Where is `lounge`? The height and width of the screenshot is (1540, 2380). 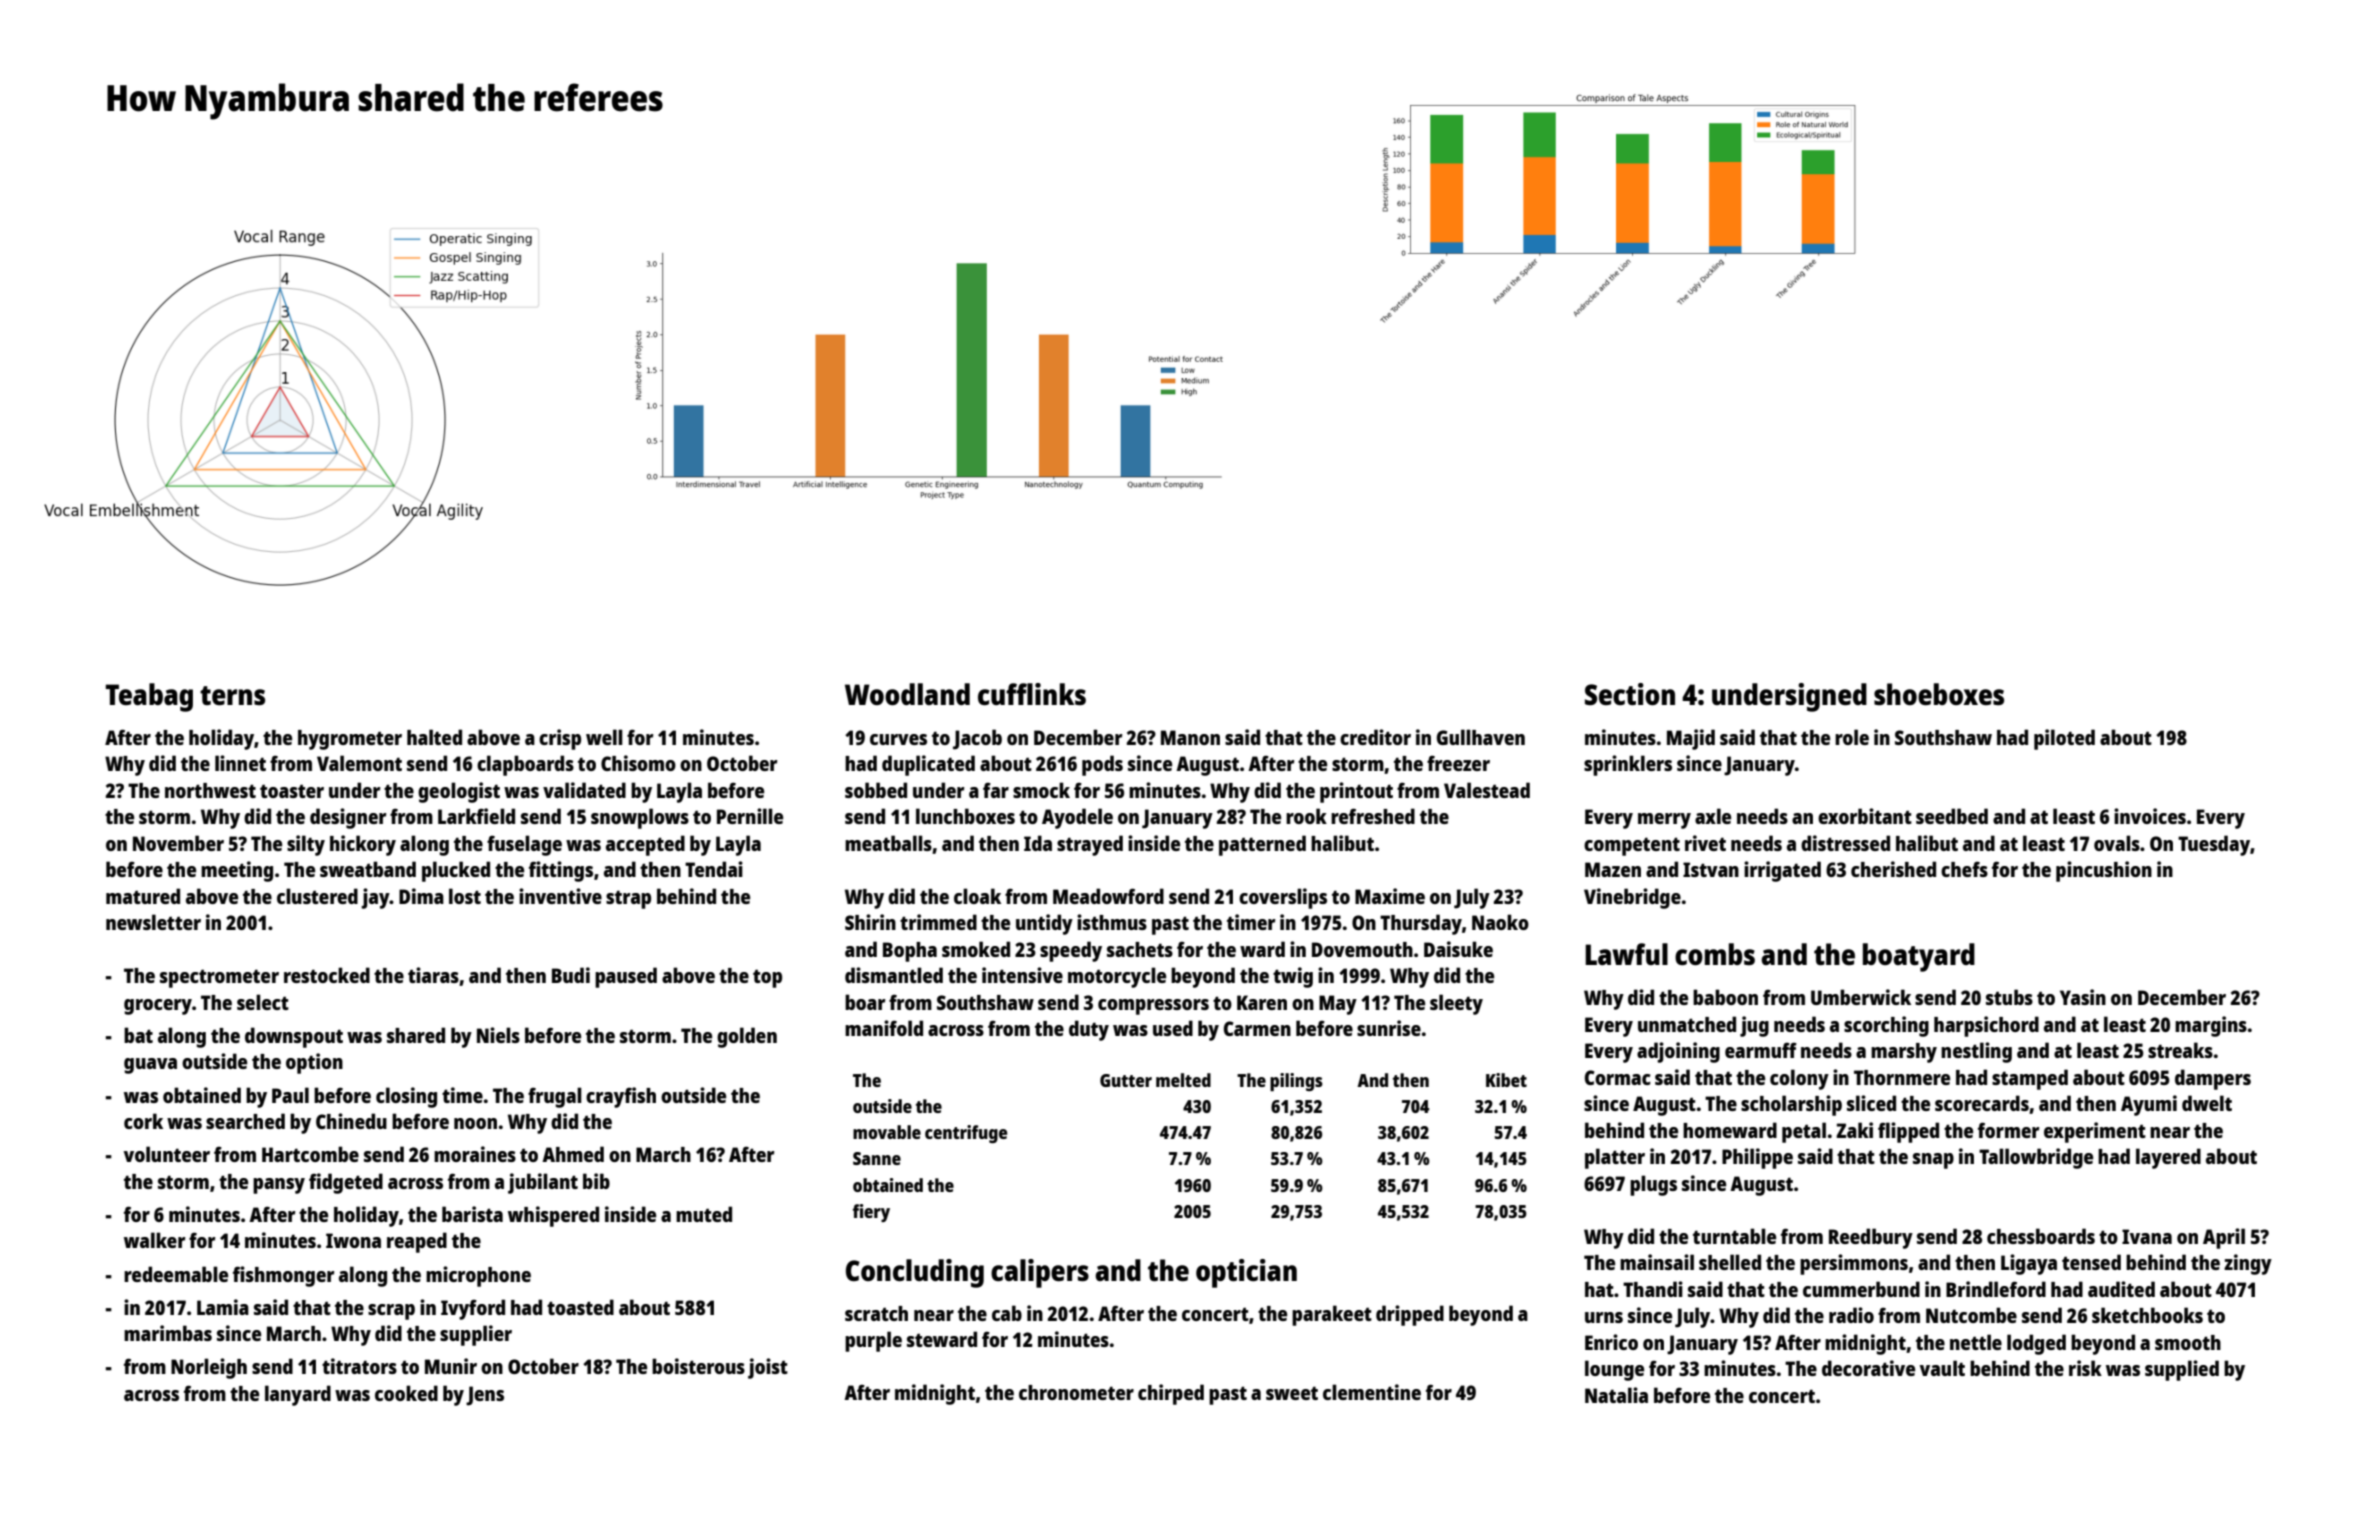 lounge is located at coordinates (1614, 1370).
